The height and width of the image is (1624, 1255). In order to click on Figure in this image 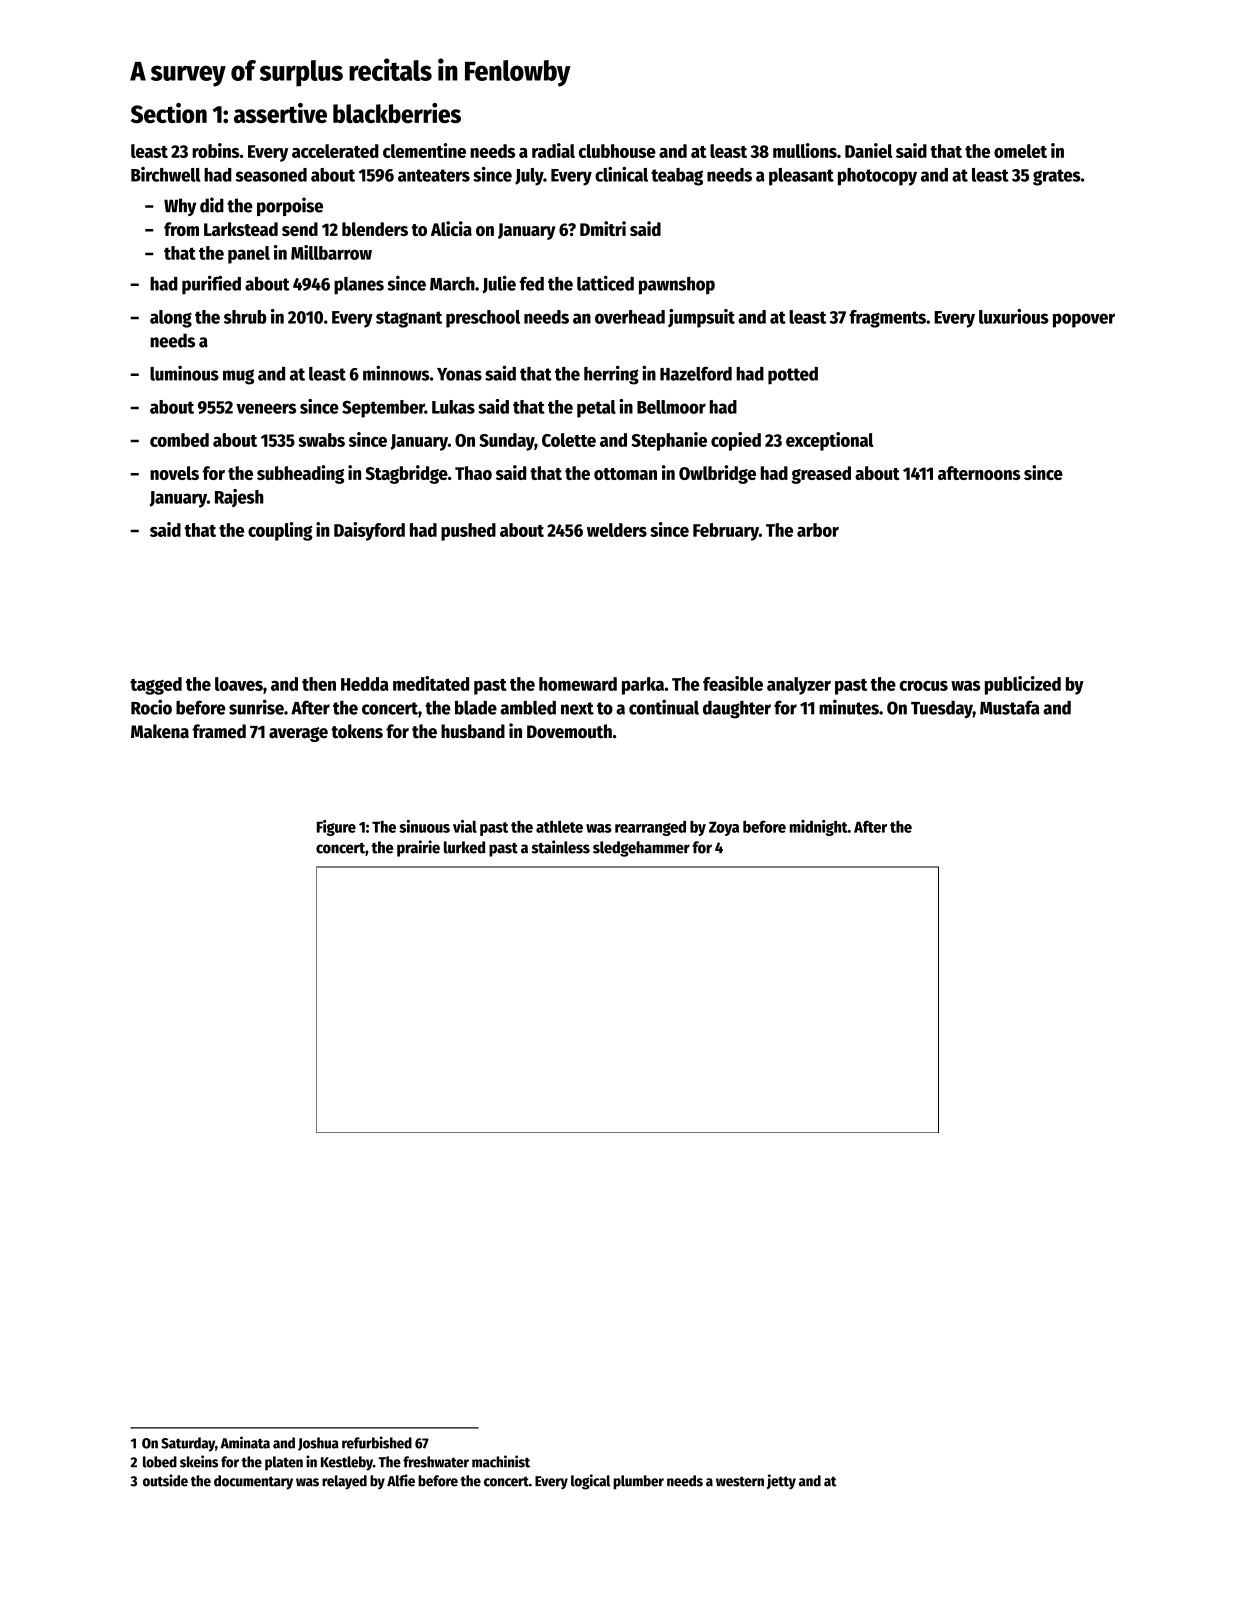, I will do `click(336, 828)`.
